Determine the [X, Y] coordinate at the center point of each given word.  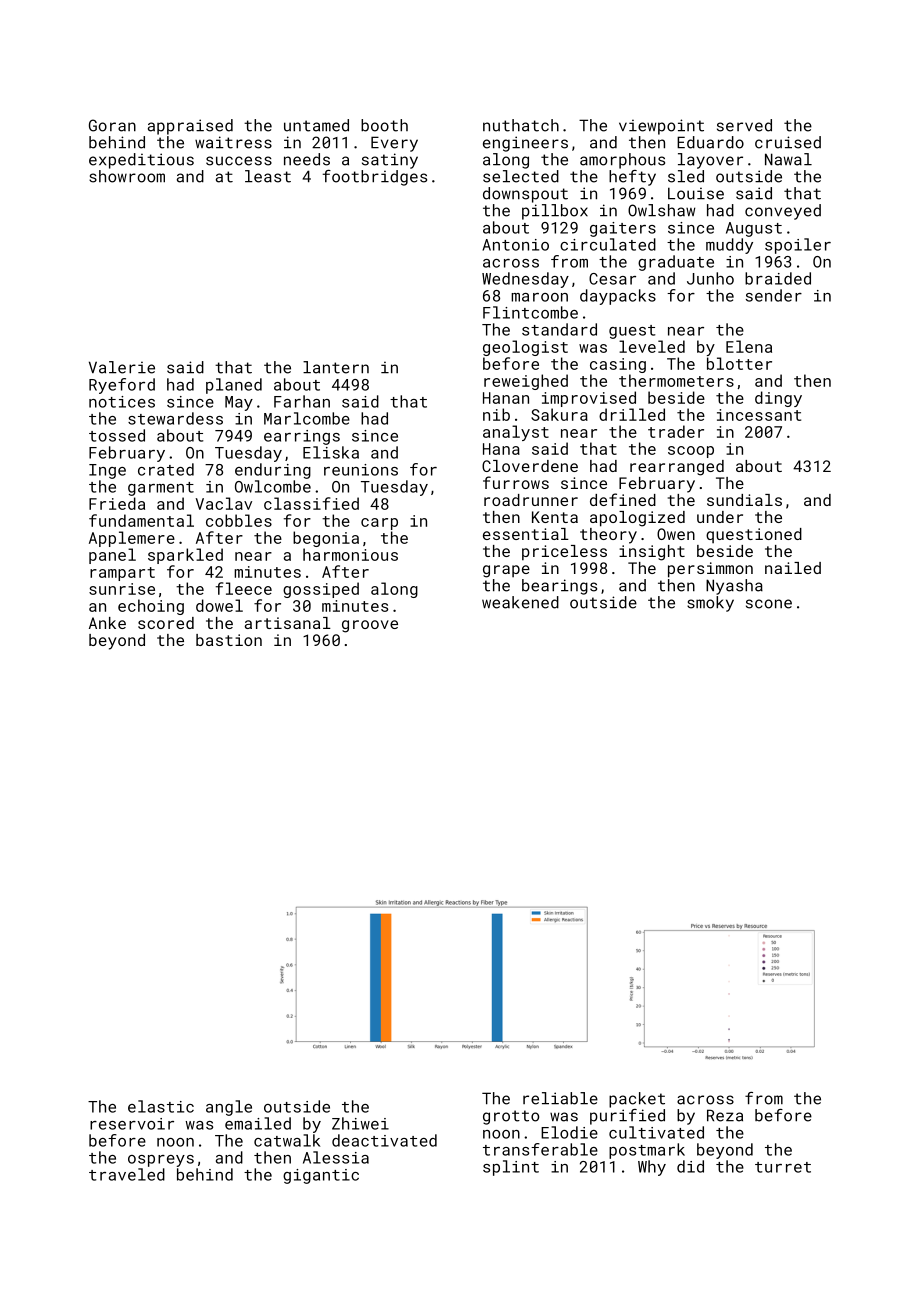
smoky [710, 604]
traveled [127, 1174]
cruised [788, 142]
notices [122, 402]
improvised [589, 399]
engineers [525, 144]
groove [370, 626]
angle [229, 1108]
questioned [754, 535]
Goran [112, 125]
